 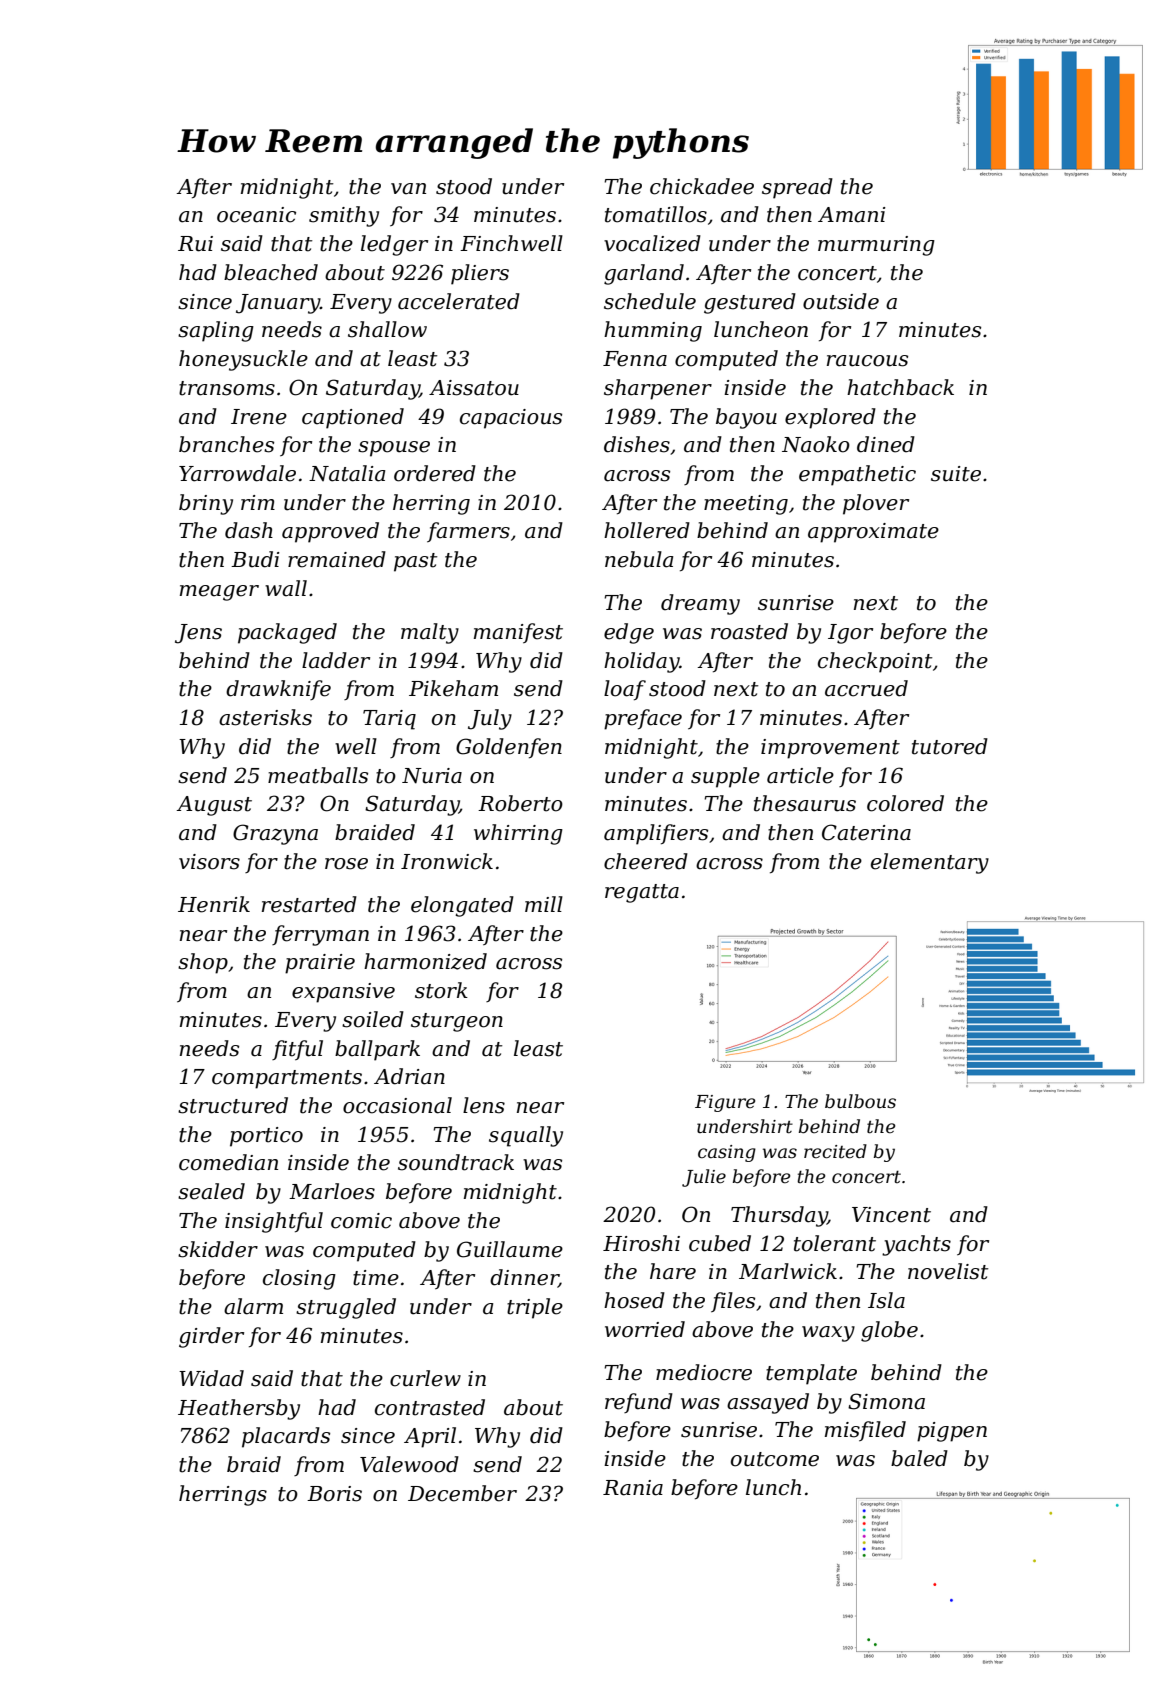 What do you see at coordinates (830, 749) in the page?
I see `improvement` at bounding box center [830, 749].
